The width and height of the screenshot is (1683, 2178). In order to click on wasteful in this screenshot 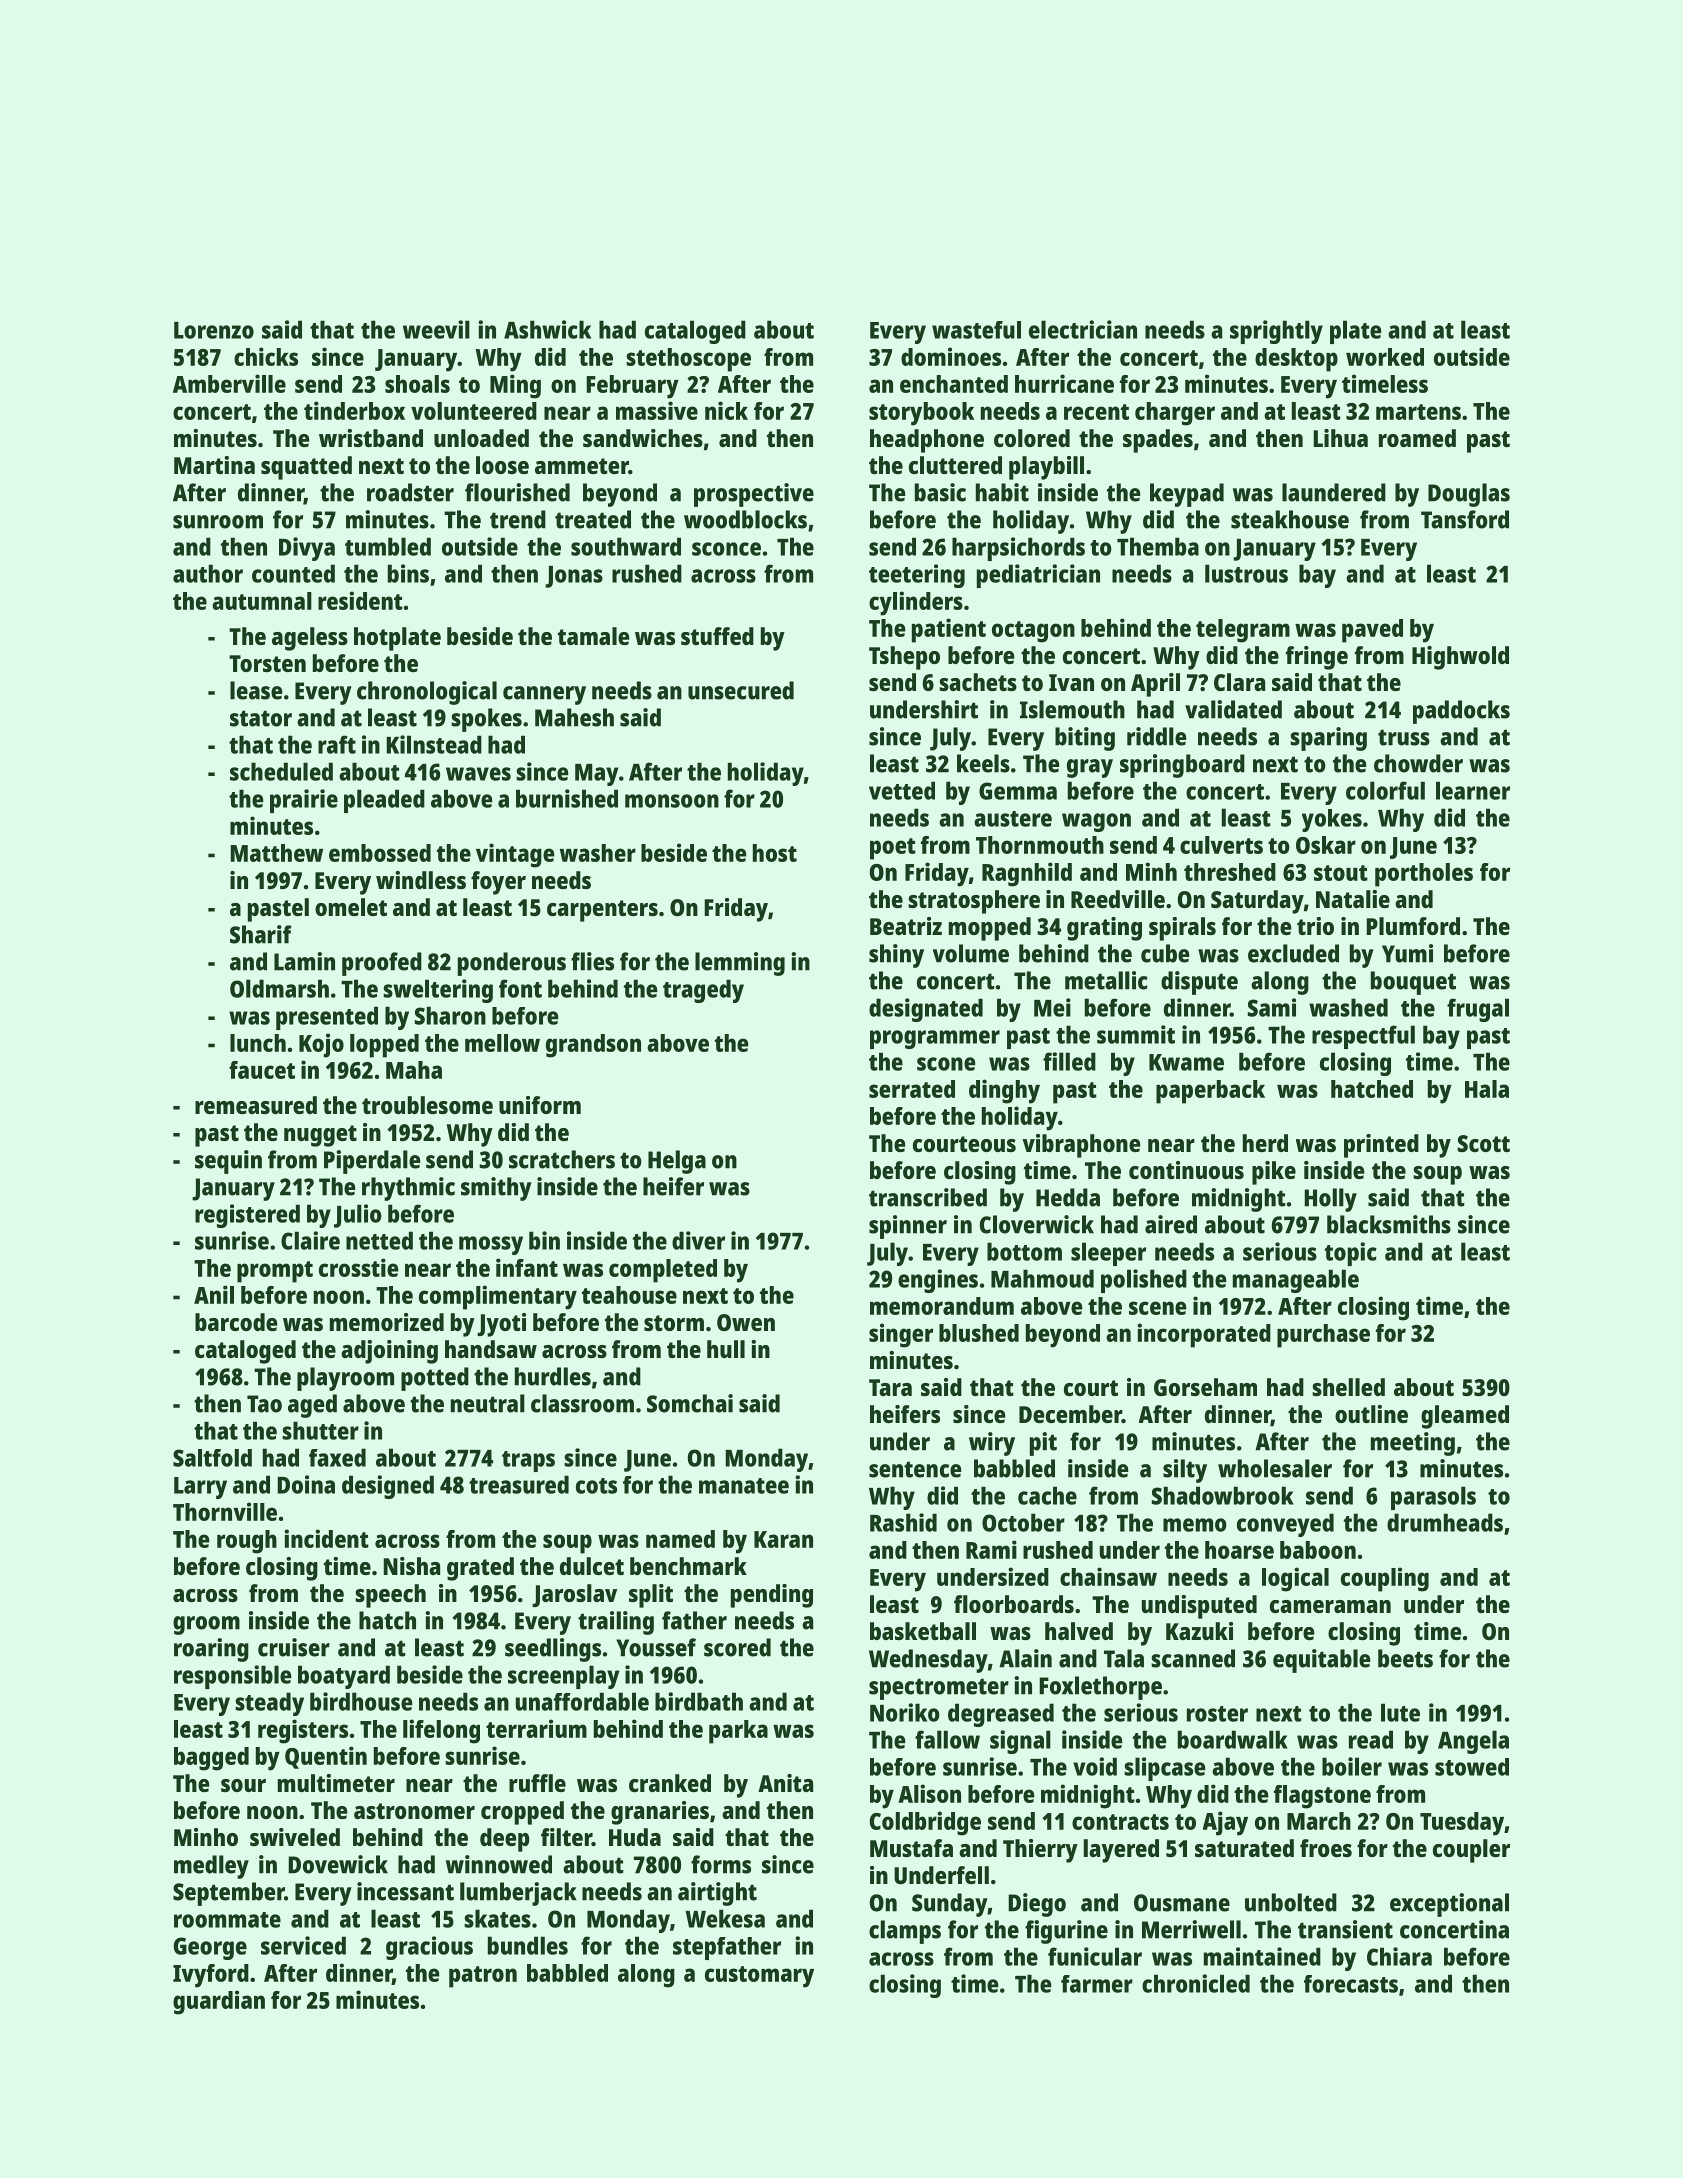, I will do `click(976, 330)`.
